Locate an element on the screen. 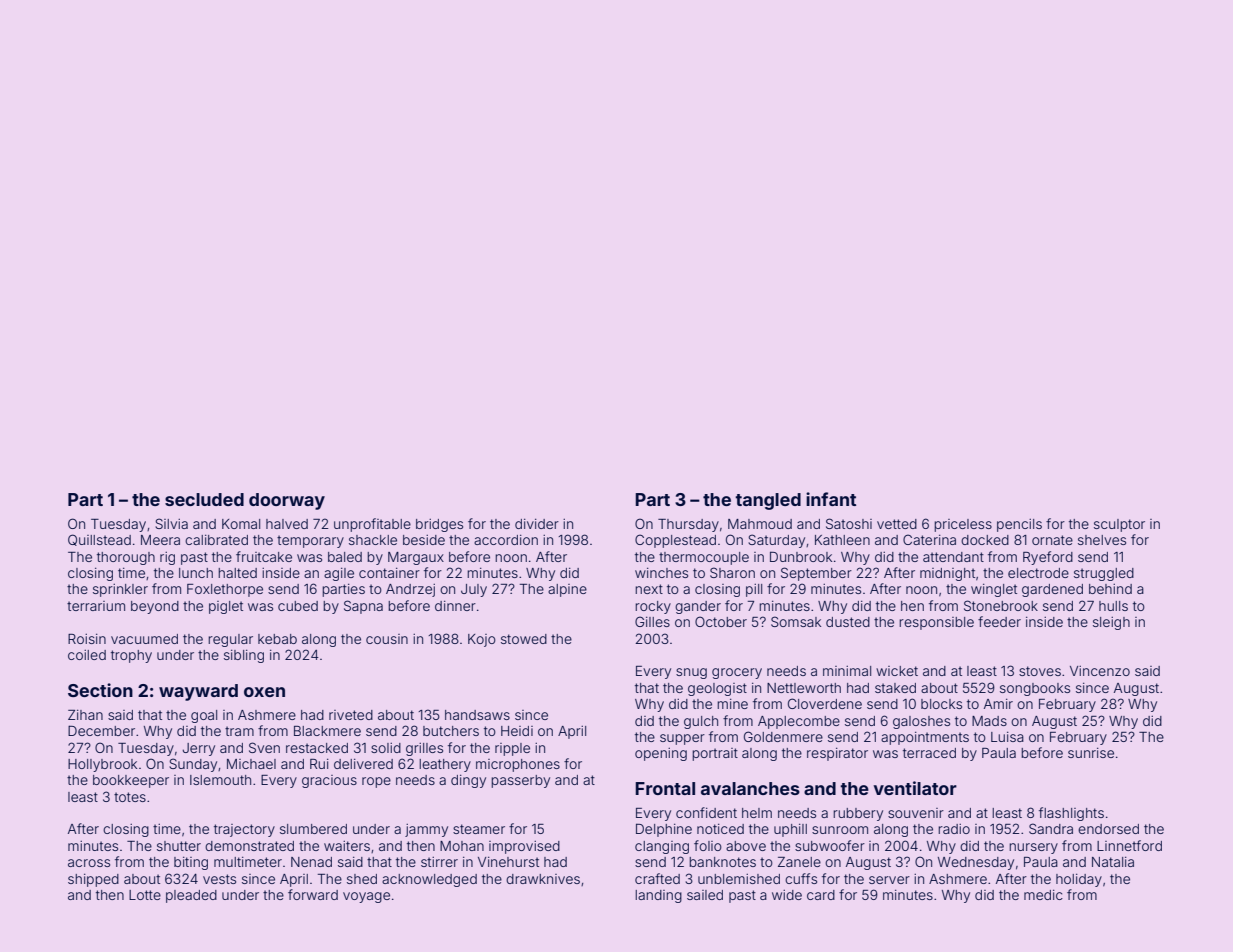  endorsed is located at coordinates (1108, 829).
